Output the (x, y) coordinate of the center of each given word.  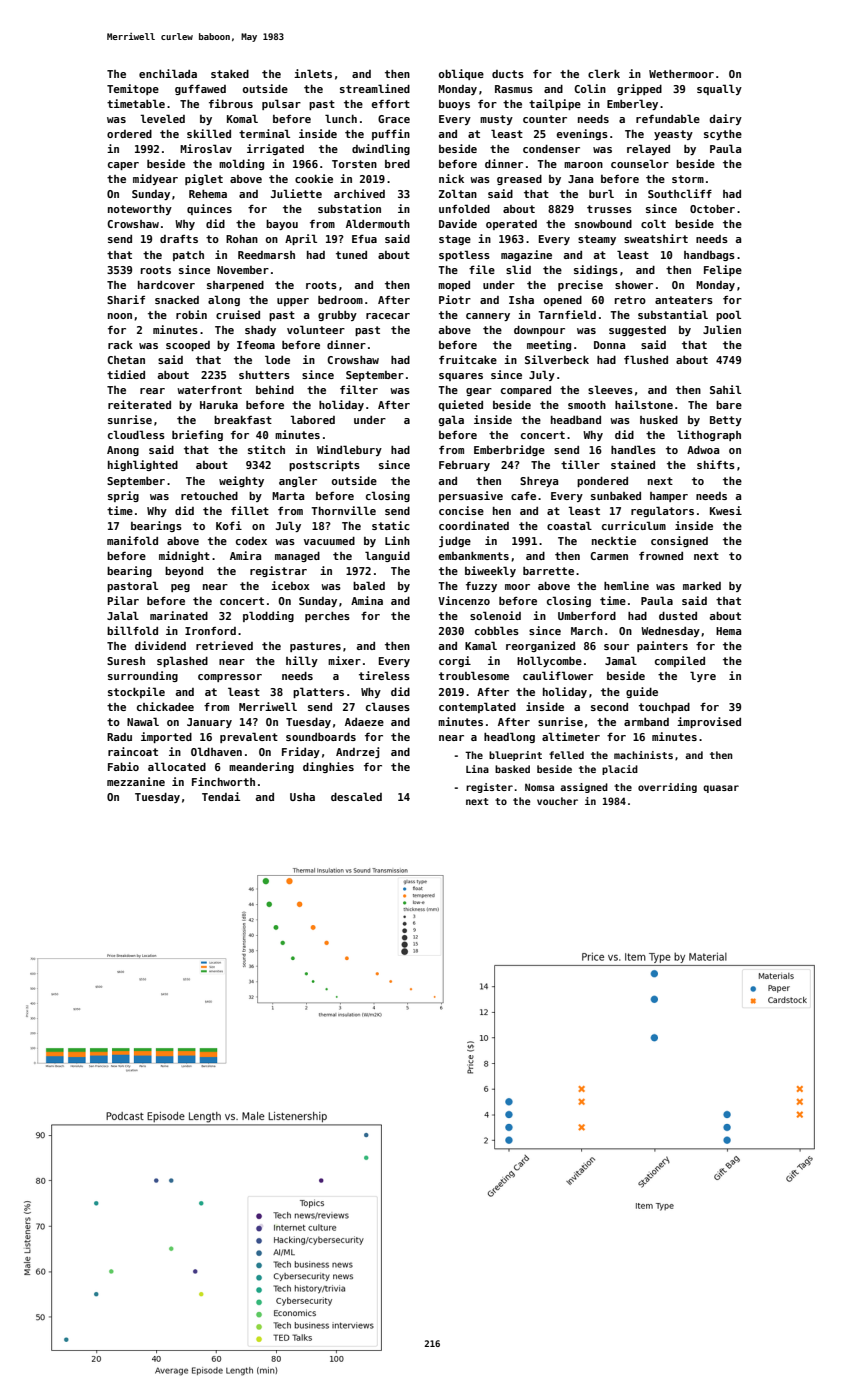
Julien (722, 329)
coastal (569, 525)
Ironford (210, 631)
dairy (725, 119)
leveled (162, 118)
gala (451, 420)
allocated (177, 766)
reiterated (139, 404)
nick (451, 178)
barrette (548, 571)
